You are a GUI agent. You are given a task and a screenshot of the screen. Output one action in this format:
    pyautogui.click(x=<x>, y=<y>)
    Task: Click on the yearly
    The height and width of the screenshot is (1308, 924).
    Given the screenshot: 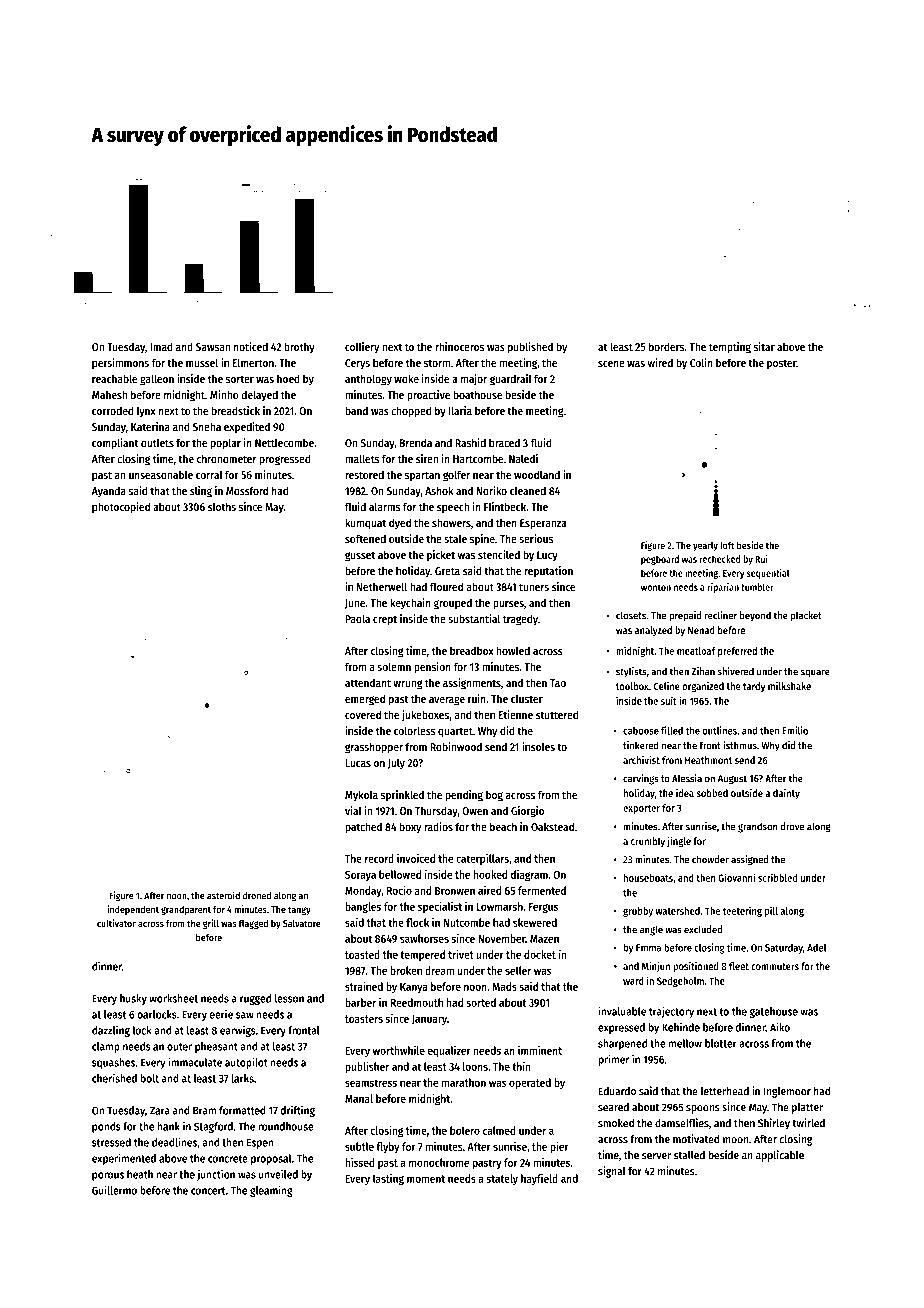 What is the action you would take?
    pyautogui.click(x=705, y=546)
